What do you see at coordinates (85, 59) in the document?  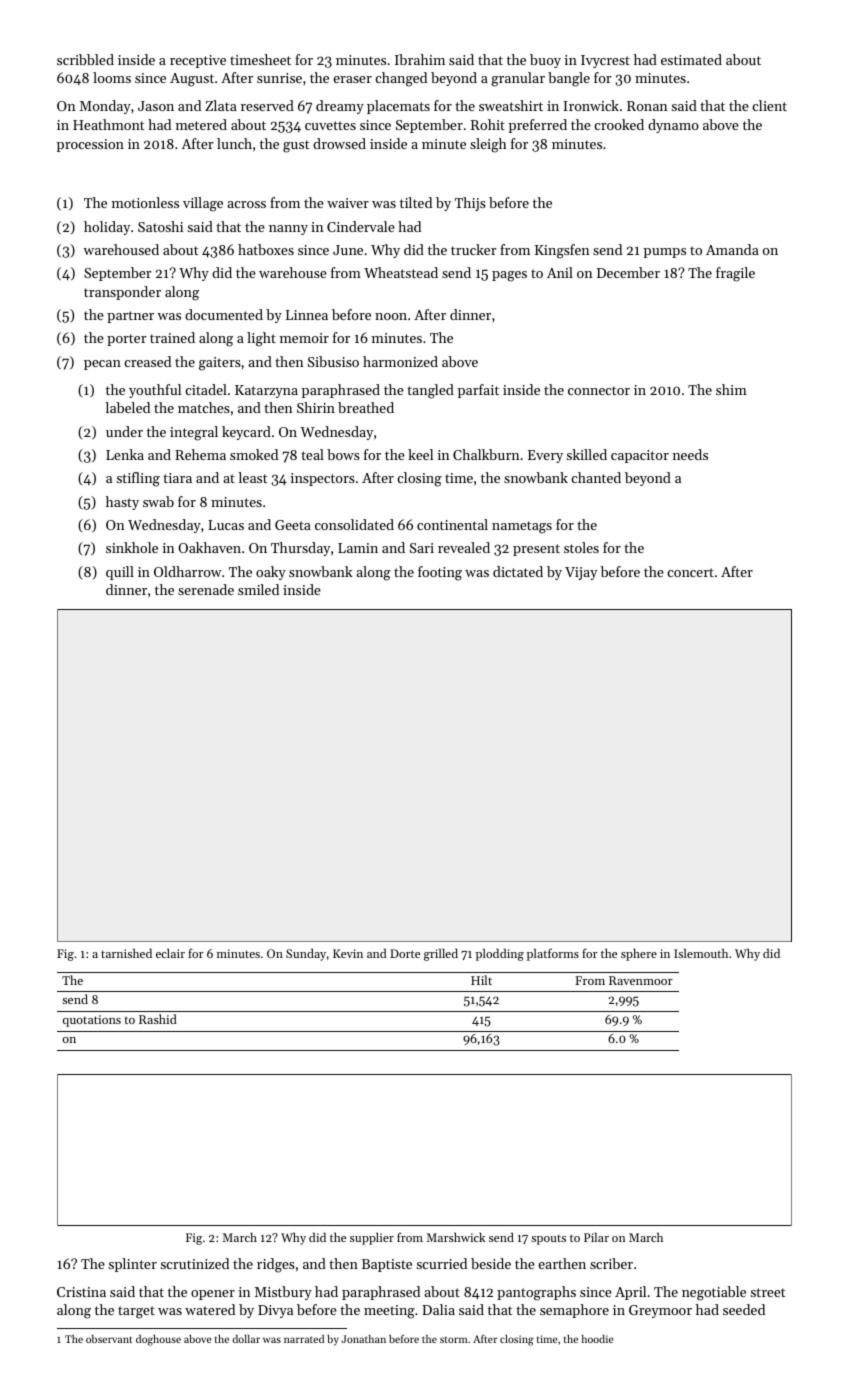 I see `scribbled` at bounding box center [85, 59].
